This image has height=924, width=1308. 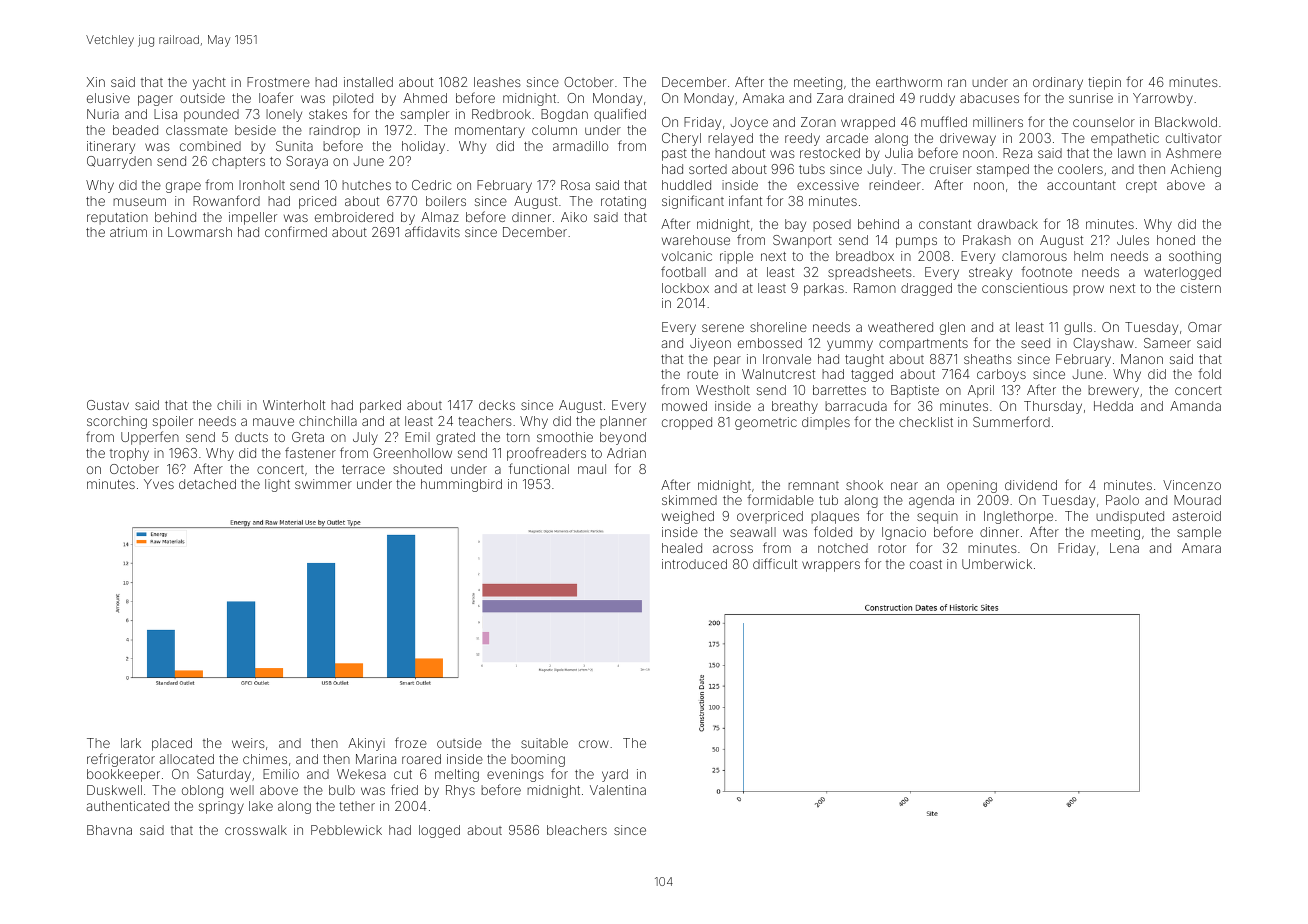 What do you see at coordinates (904, 533) in the image?
I see `Ignacio` at bounding box center [904, 533].
